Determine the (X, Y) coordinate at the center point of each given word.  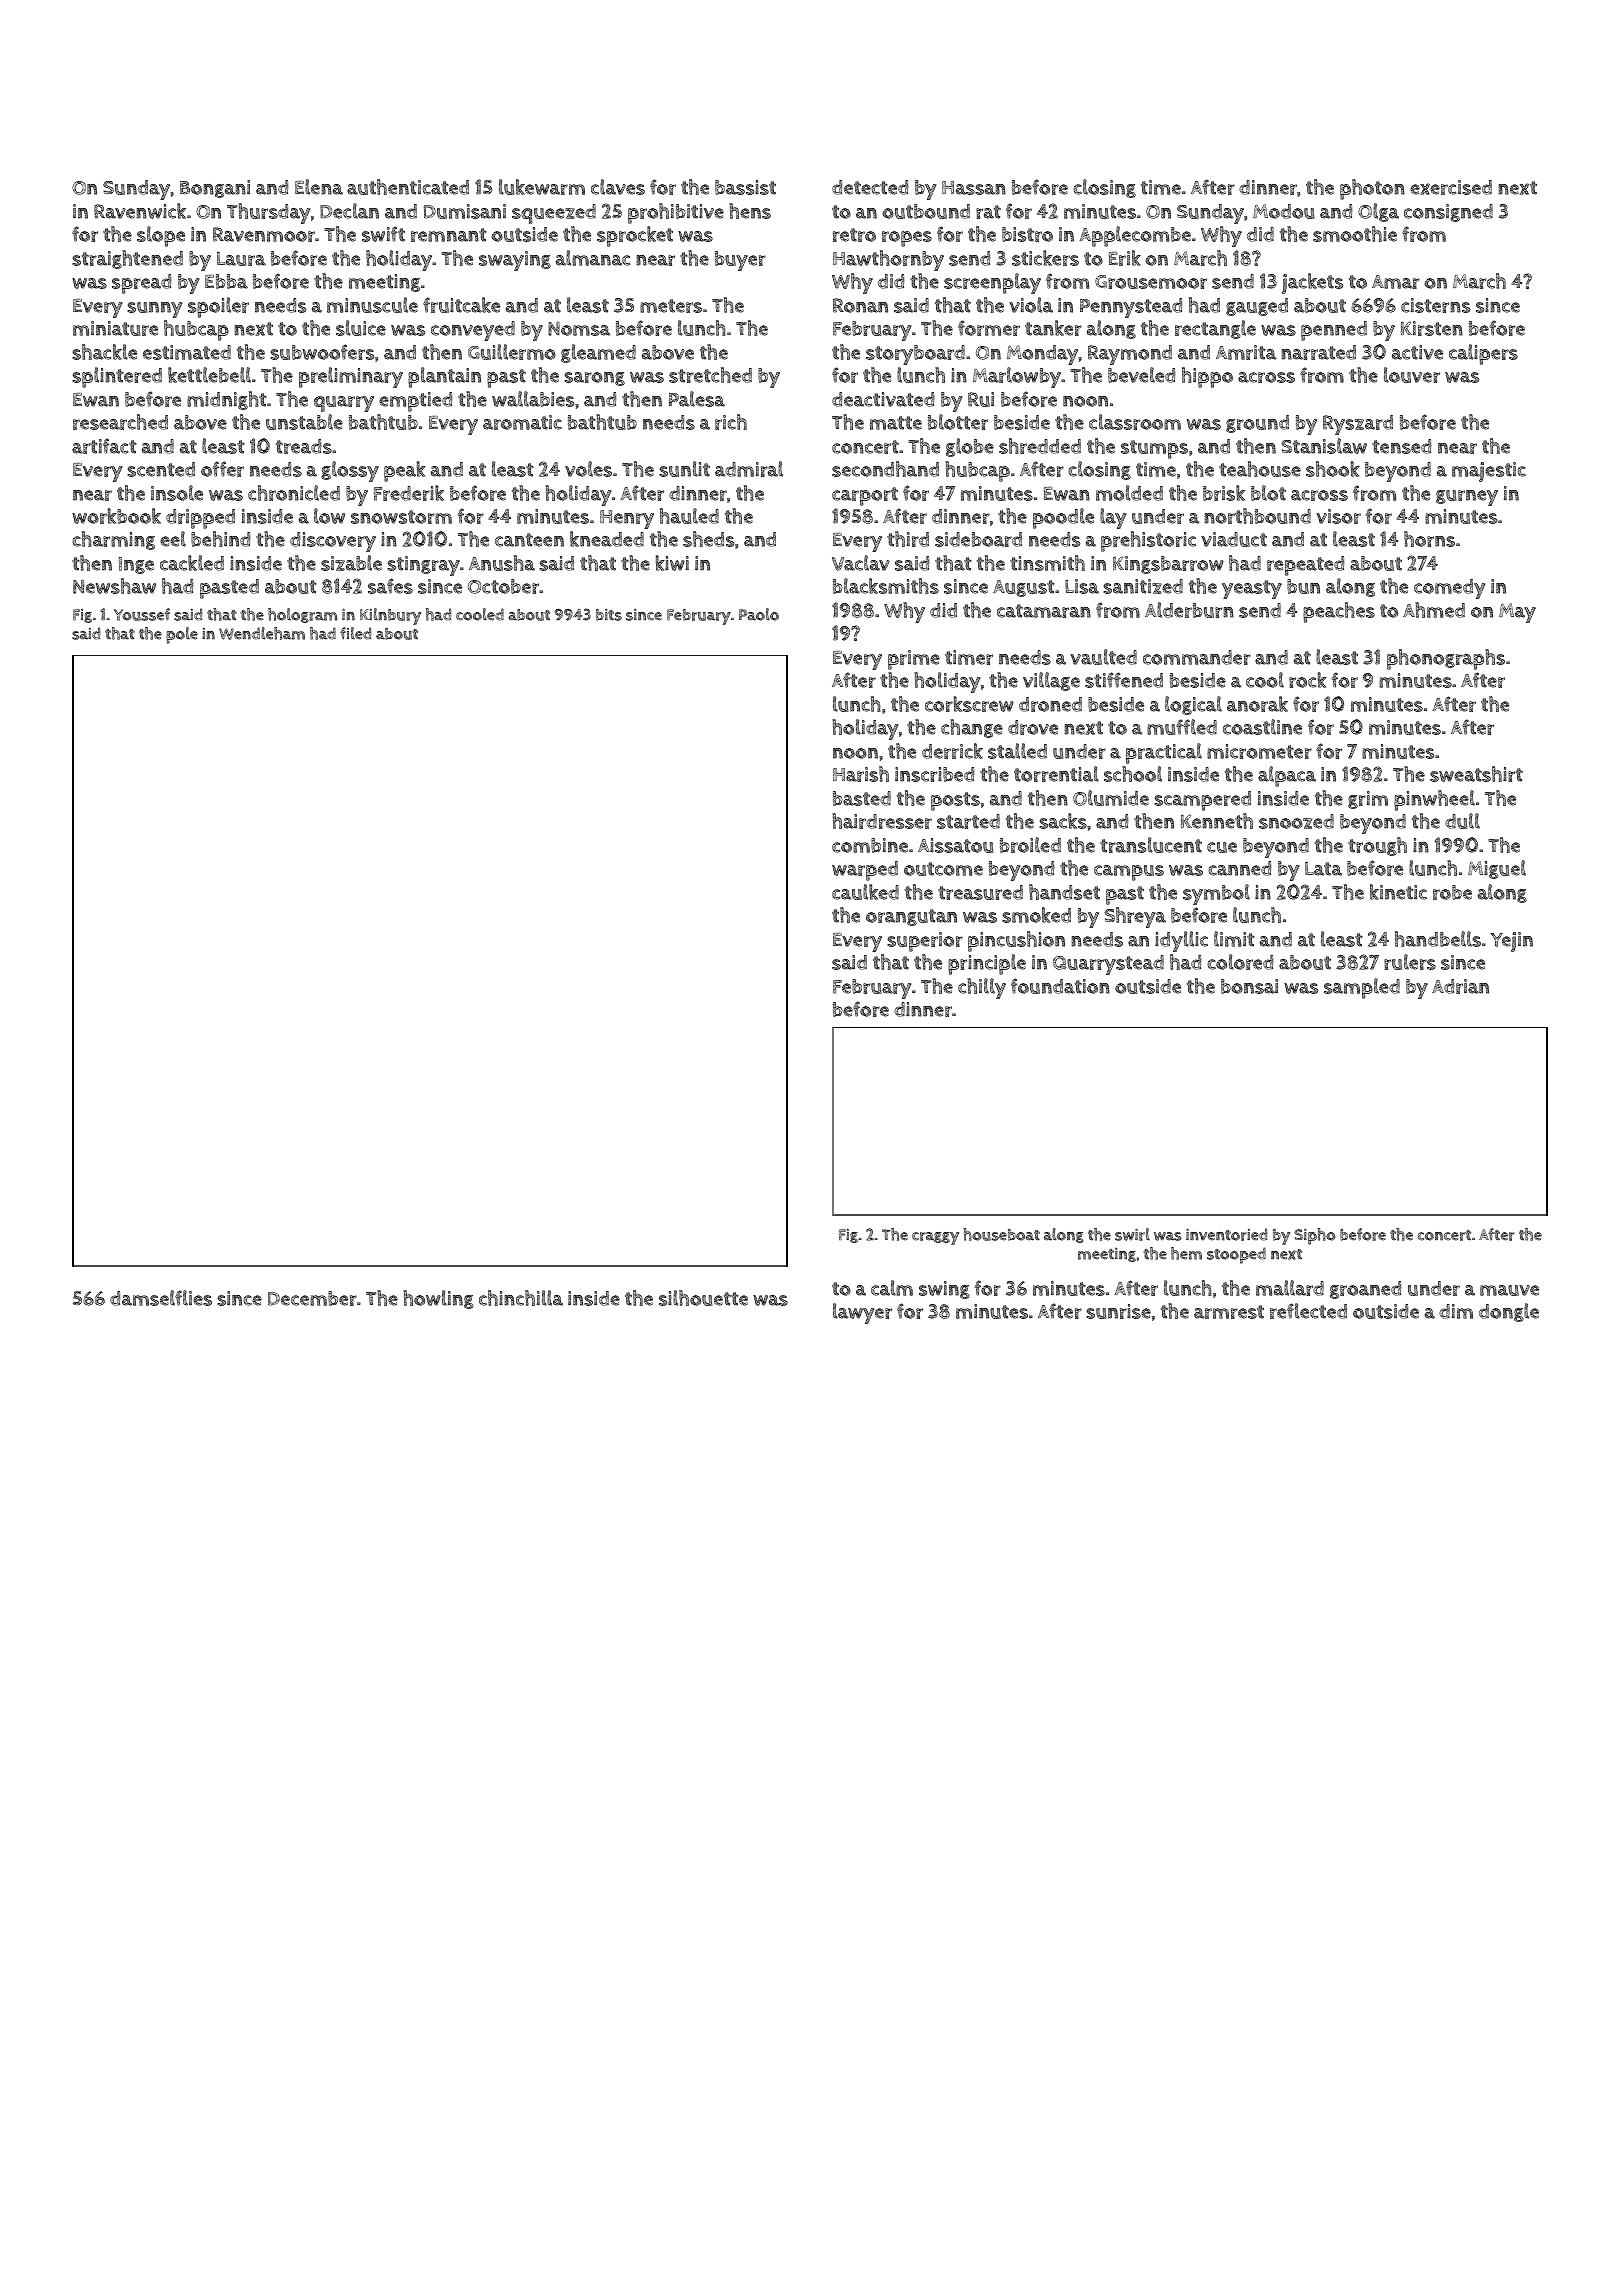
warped (865, 871)
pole (182, 635)
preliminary (351, 377)
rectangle (1215, 329)
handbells (1438, 939)
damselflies (161, 1298)
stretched (710, 375)
